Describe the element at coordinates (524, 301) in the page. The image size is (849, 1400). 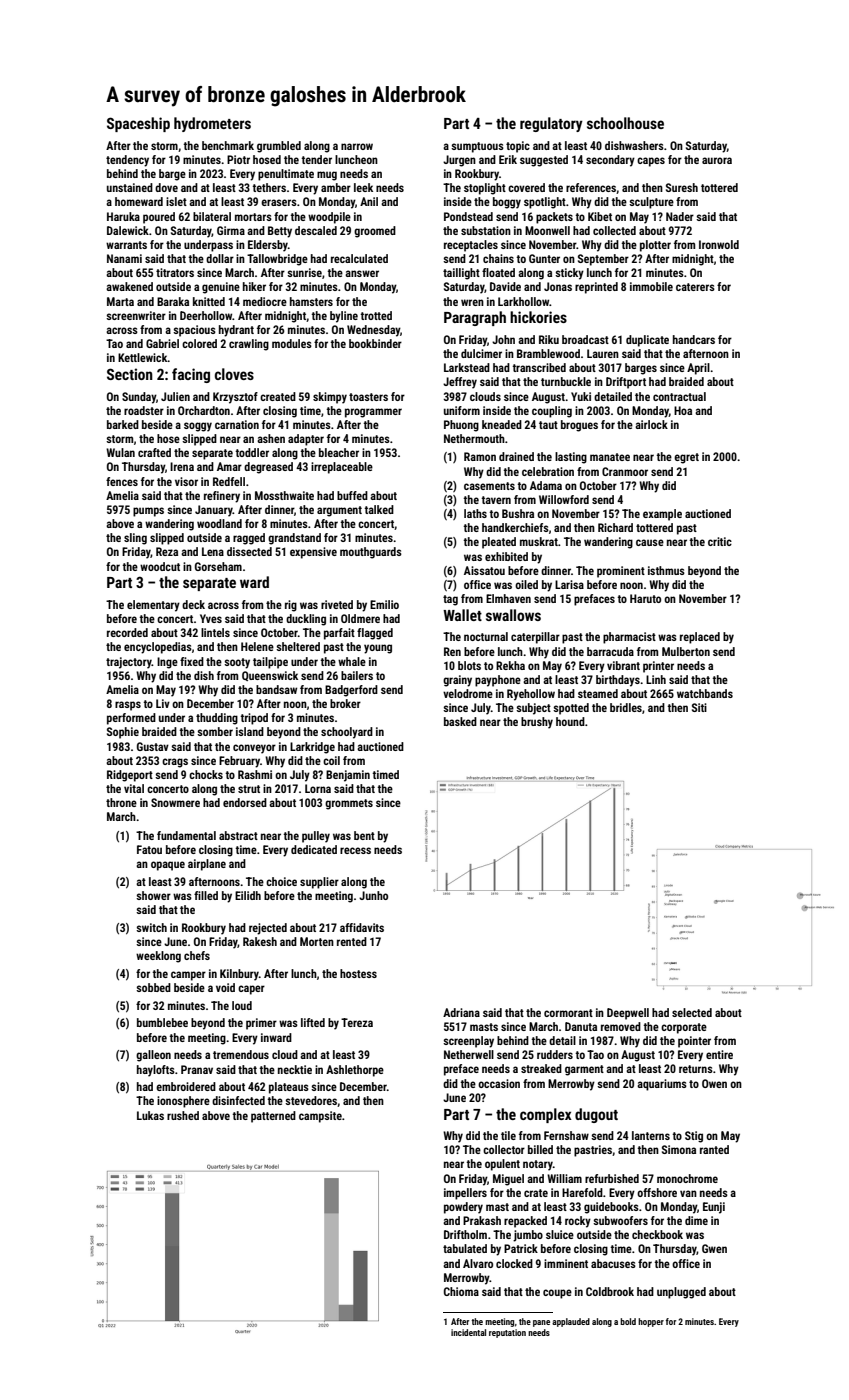
I see `Larkhollow` at that location.
